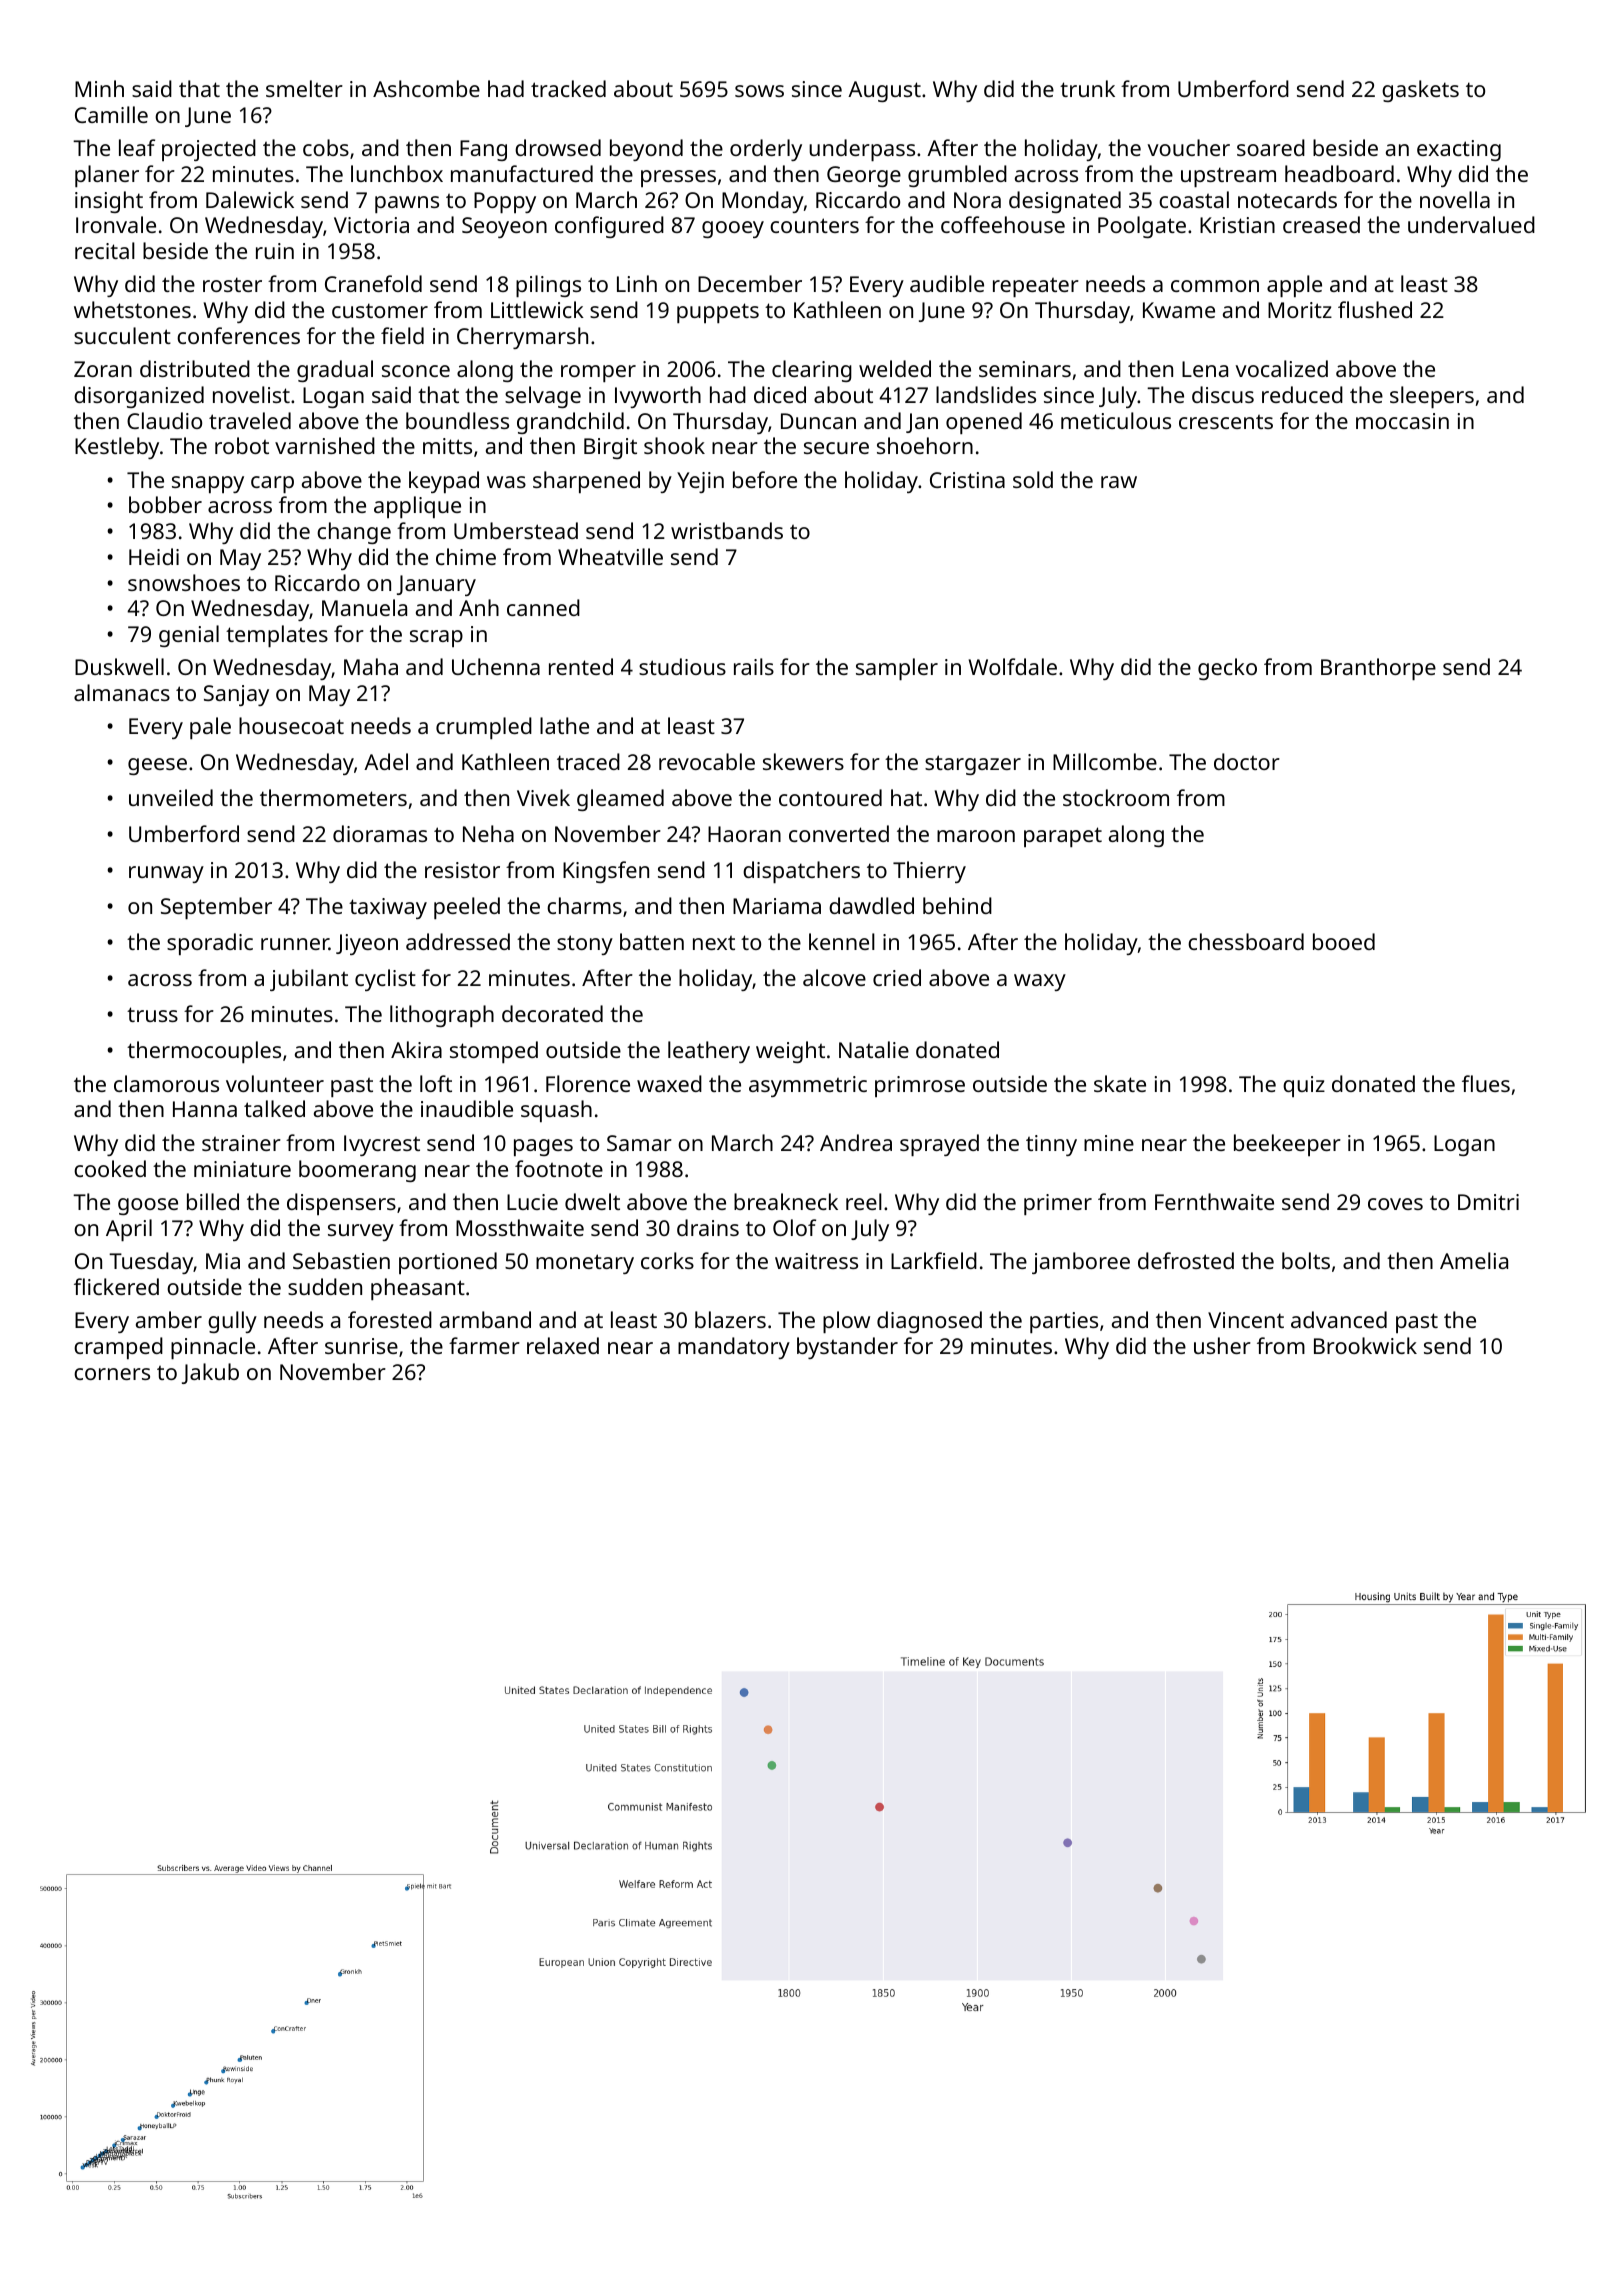  I want to click on Kwame, so click(1179, 310).
